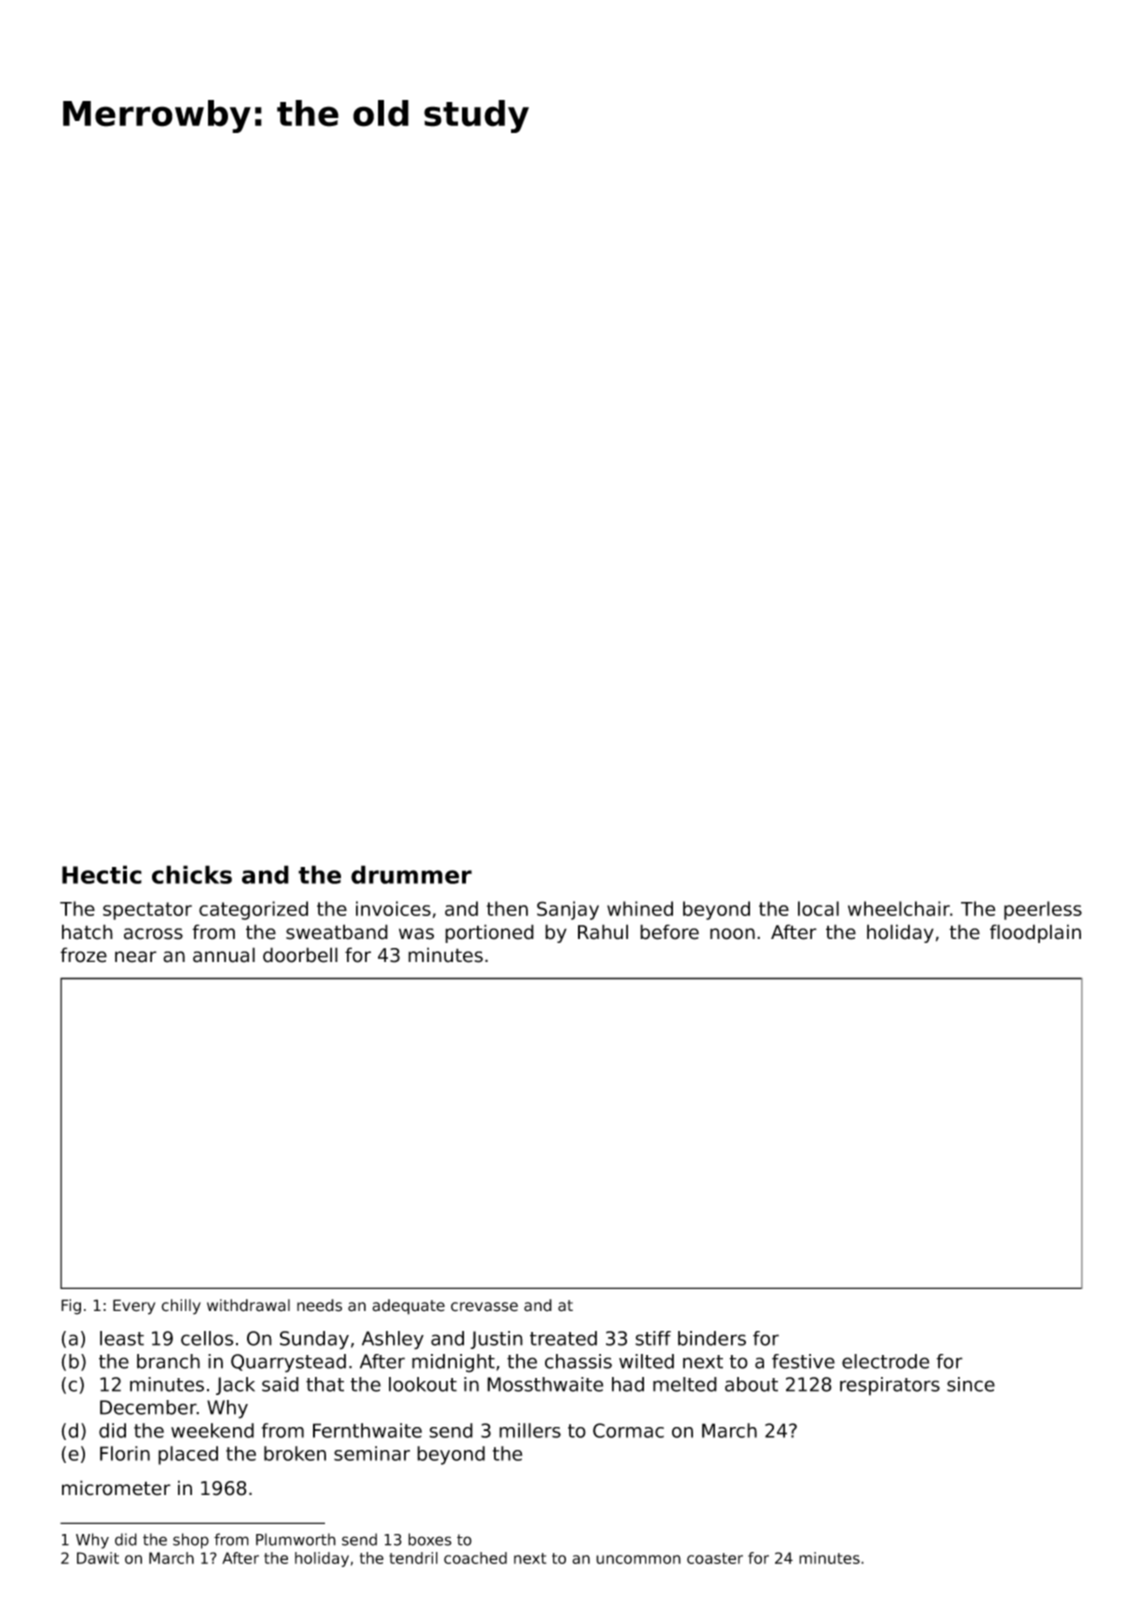 The height and width of the document is (1624, 1143). What do you see at coordinates (669, 932) in the document?
I see `before` at bounding box center [669, 932].
